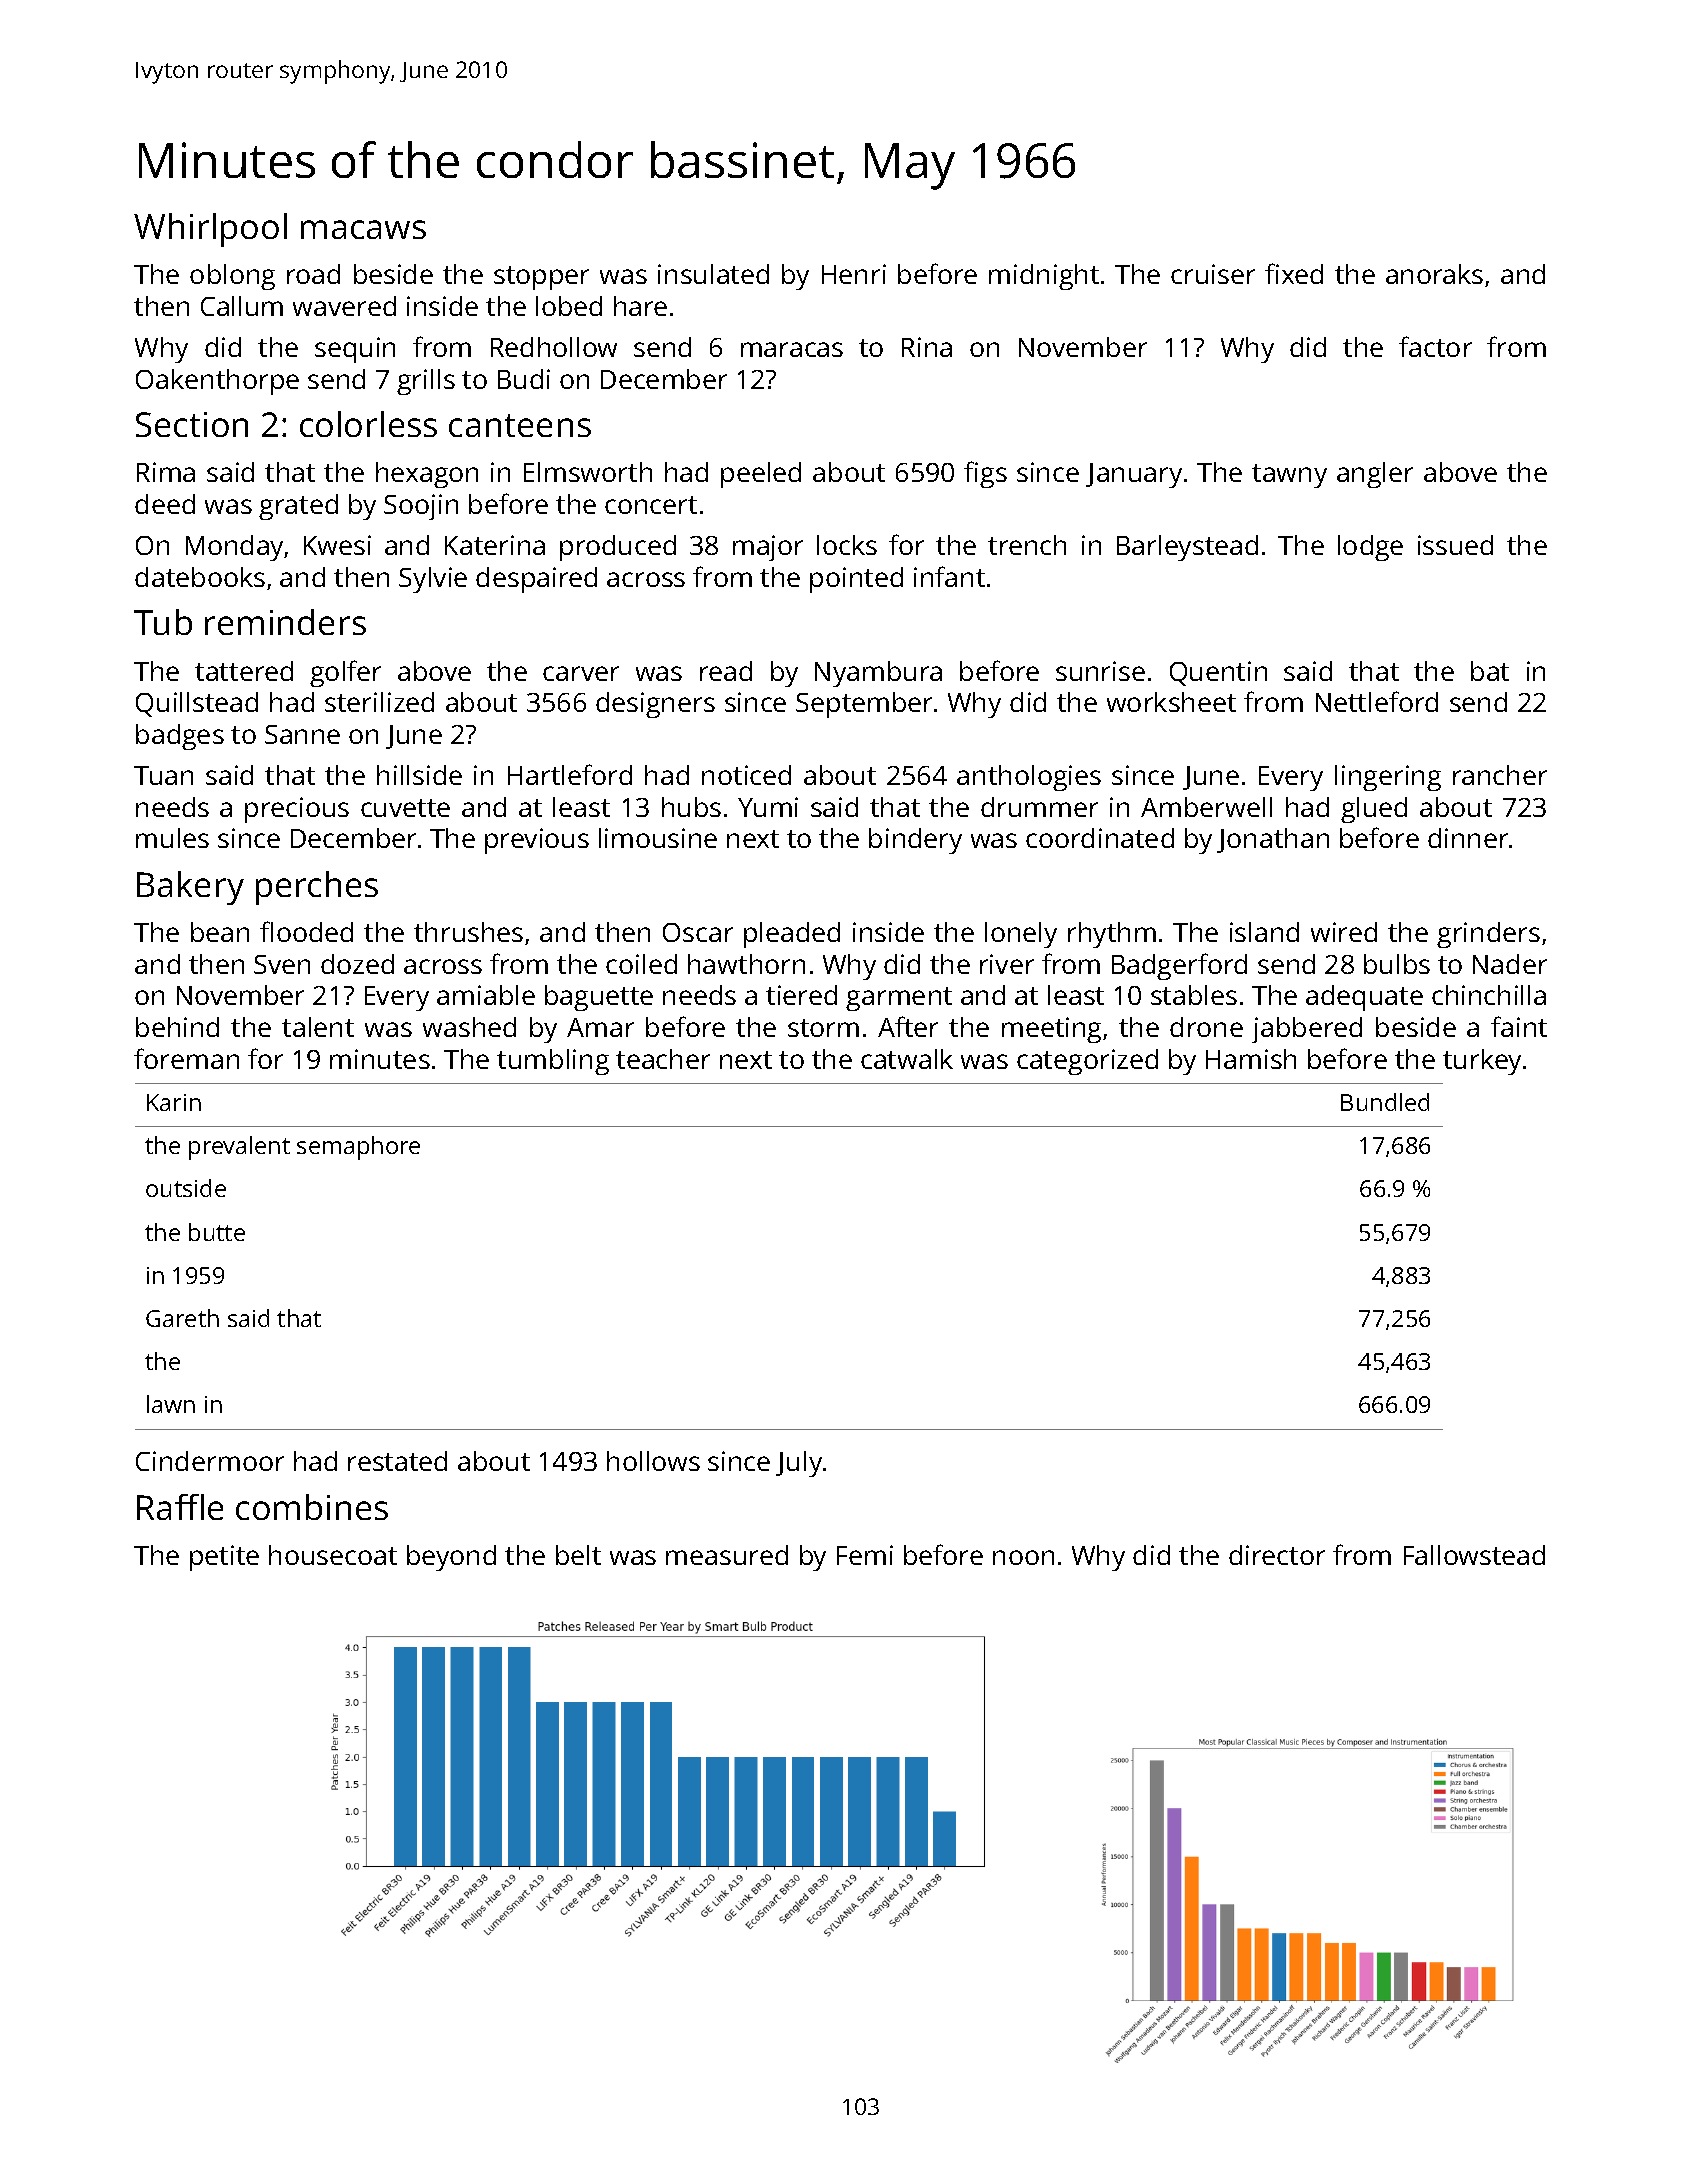  What do you see at coordinates (653, 1461) in the image?
I see `hollows` at bounding box center [653, 1461].
